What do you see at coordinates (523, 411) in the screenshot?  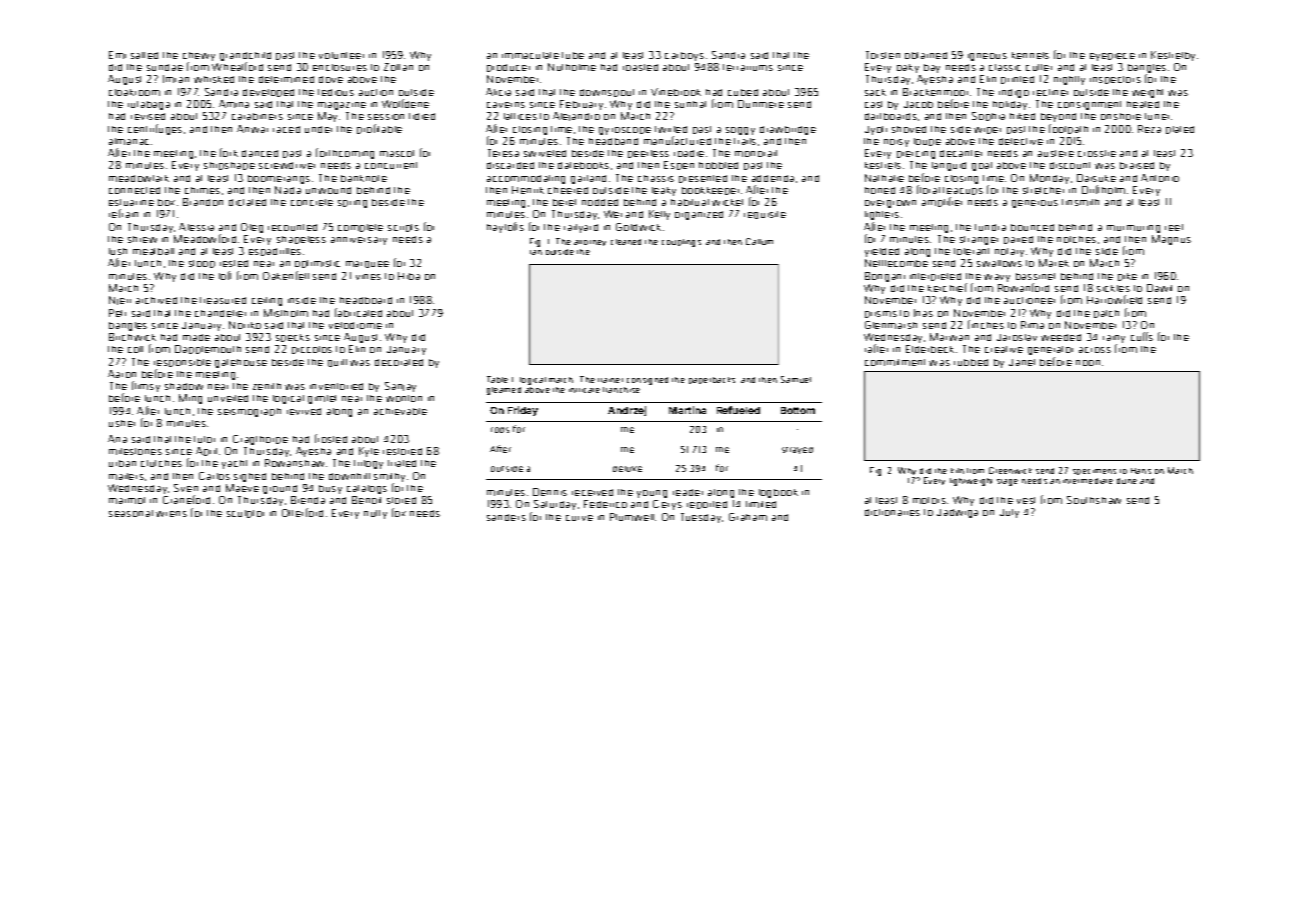 I see `Friday` at bounding box center [523, 411].
